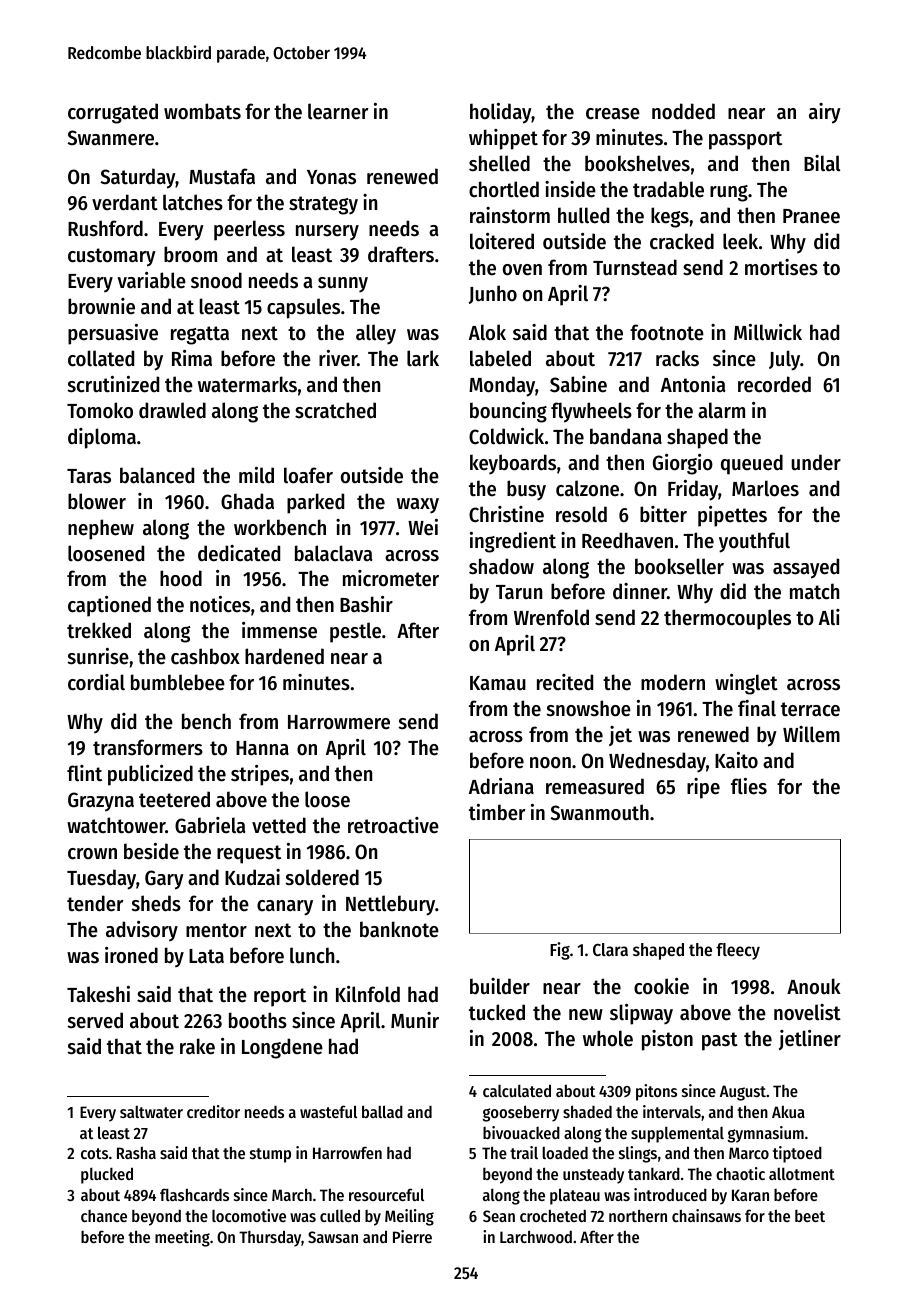 The height and width of the document is (1316, 908). What do you see at coordinates (640, 591) in the document?
I see `dinner` at bounding box center [640, 591].
